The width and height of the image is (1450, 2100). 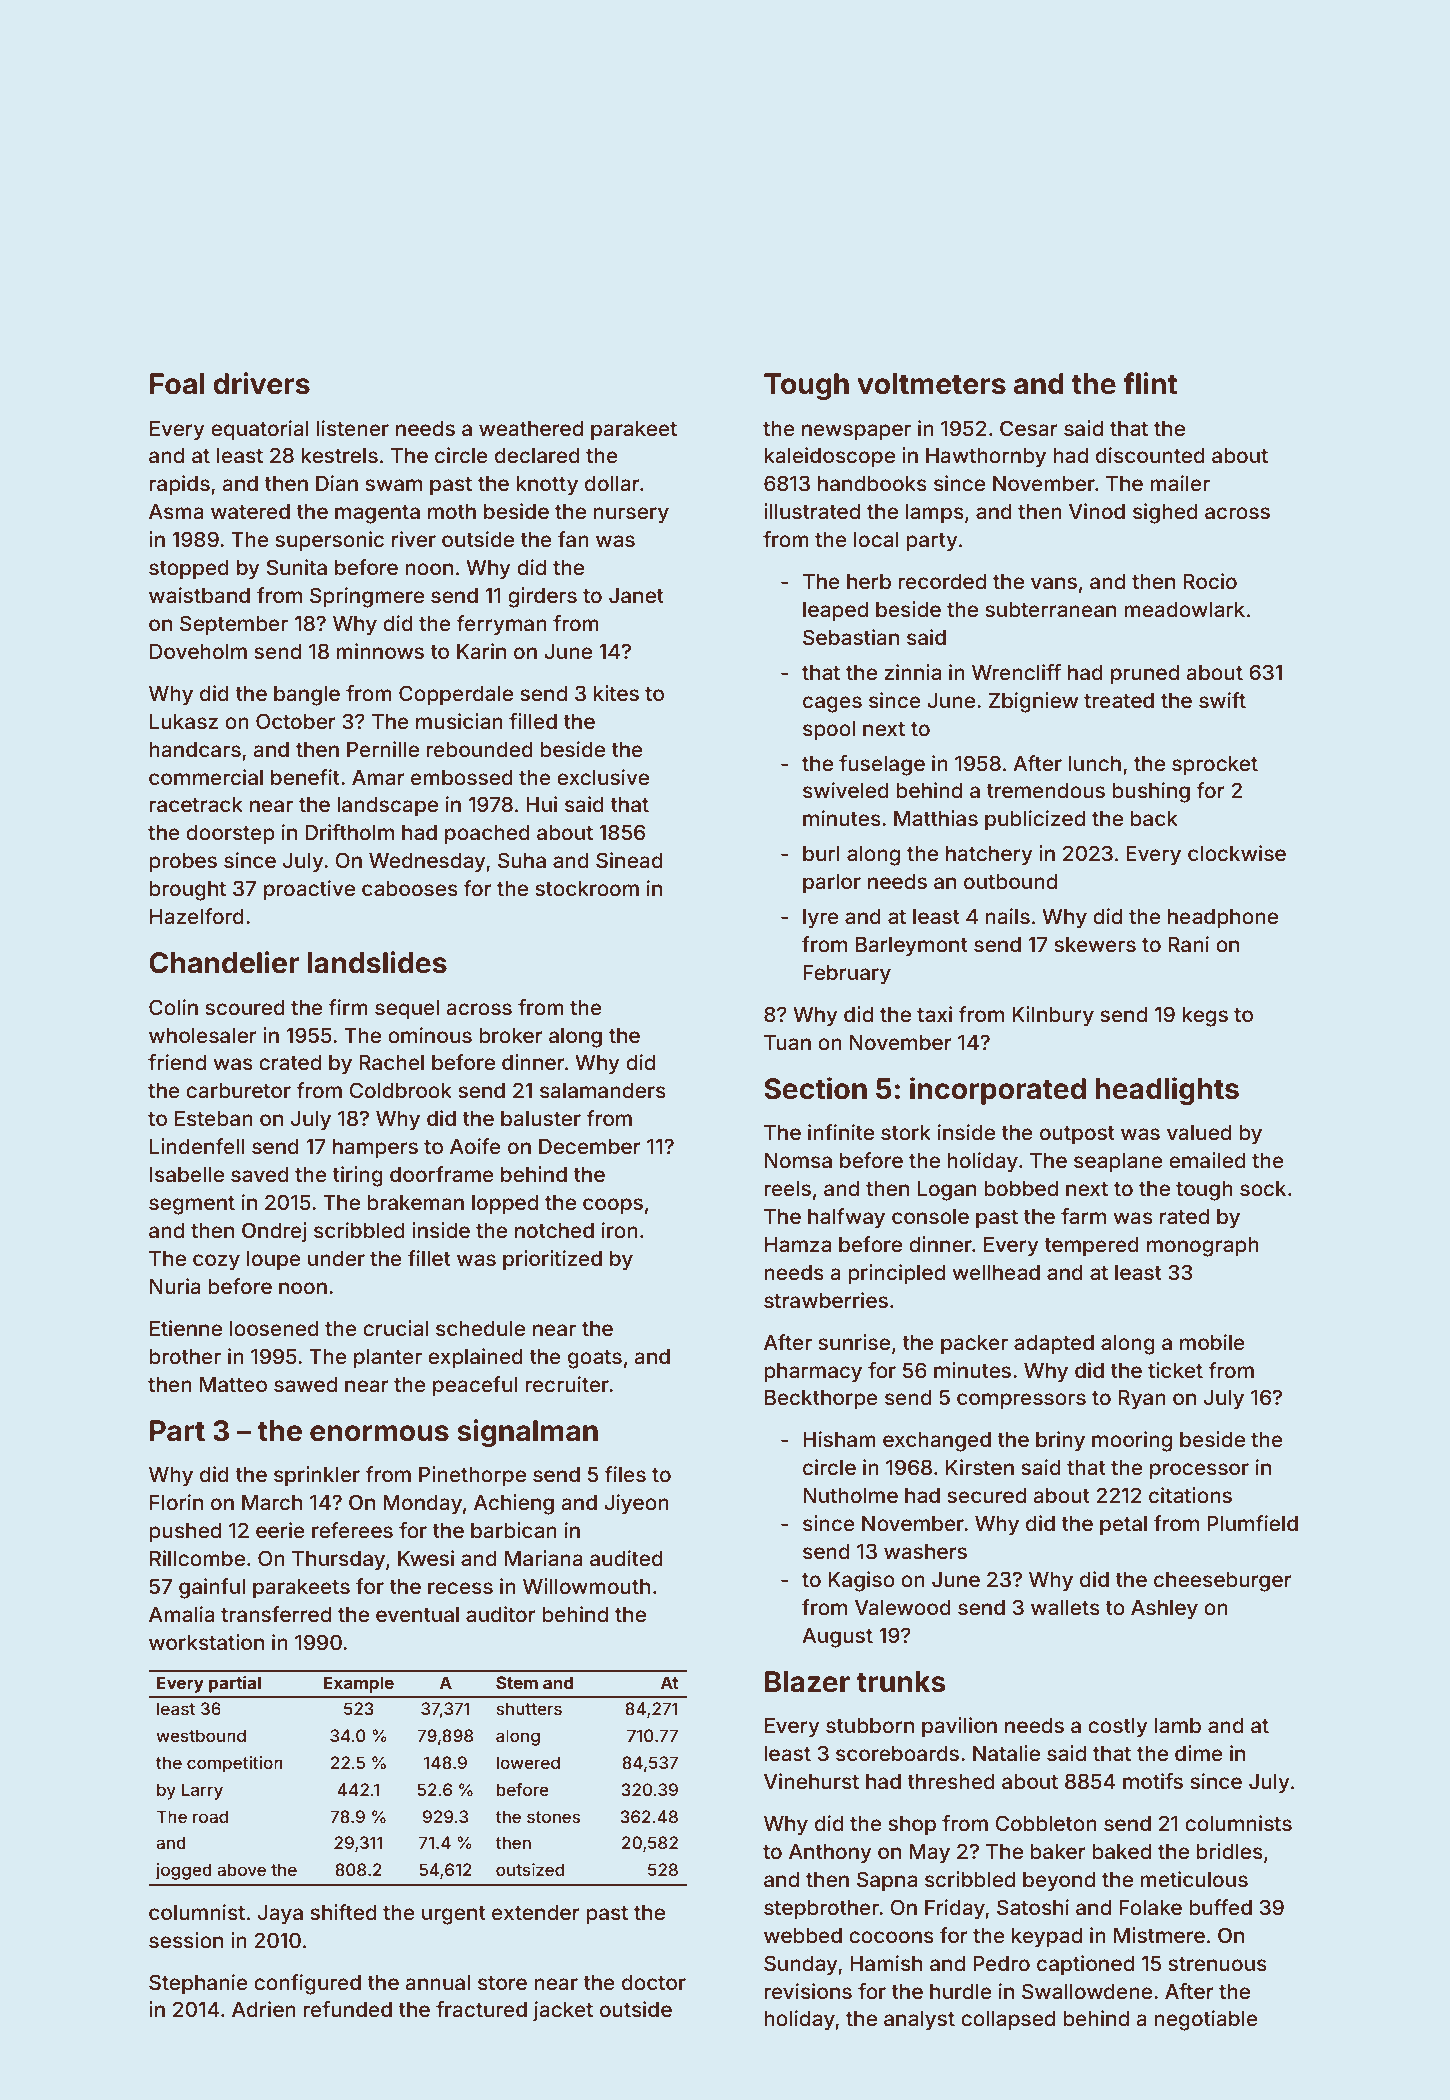 I want to click on costly, so click(x=1118, y=1728).
